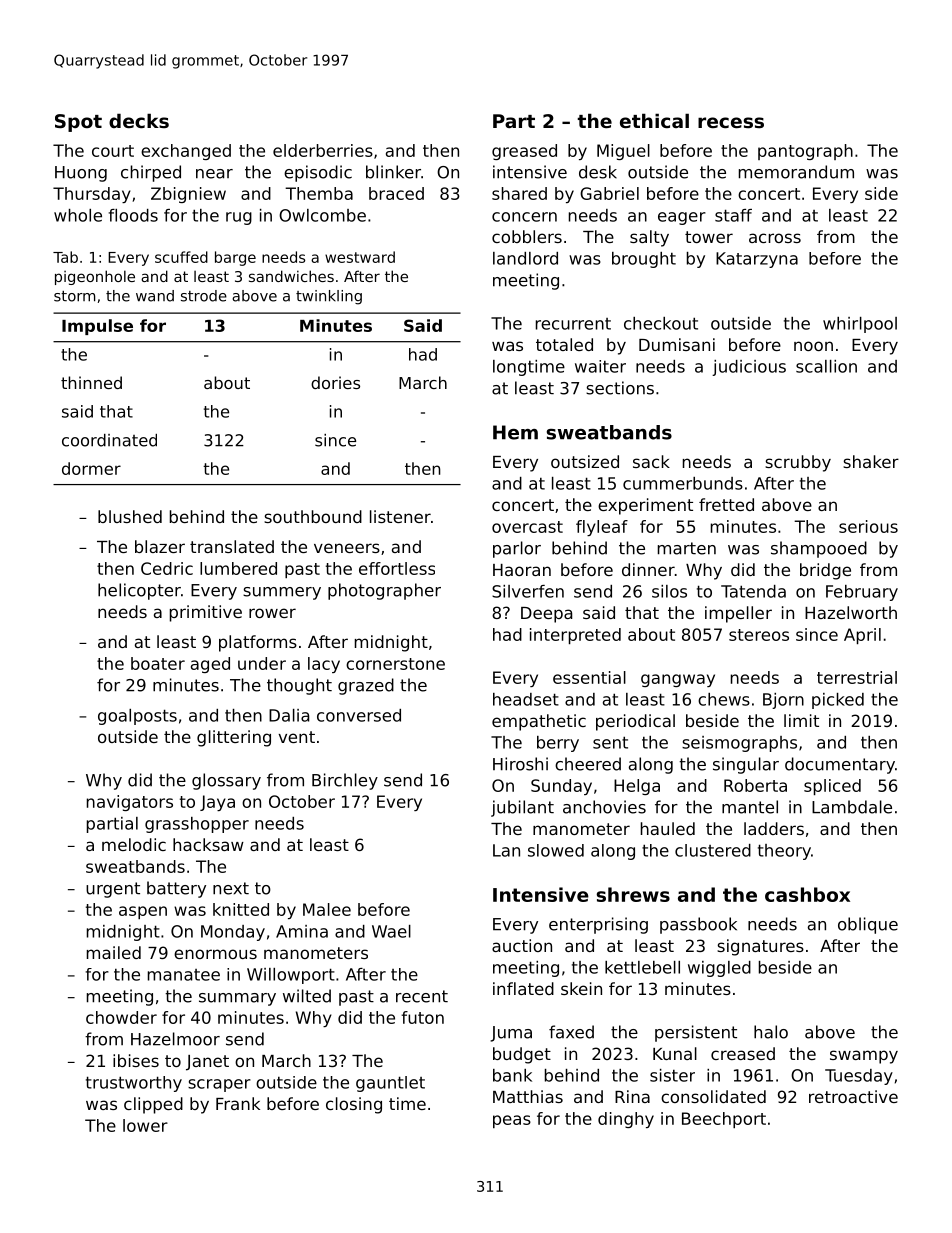 This screenshot has width=952, height=1233. Describe the element at coordinates (860, 325) in the screenshot. I see `whirlpool` at that location.
